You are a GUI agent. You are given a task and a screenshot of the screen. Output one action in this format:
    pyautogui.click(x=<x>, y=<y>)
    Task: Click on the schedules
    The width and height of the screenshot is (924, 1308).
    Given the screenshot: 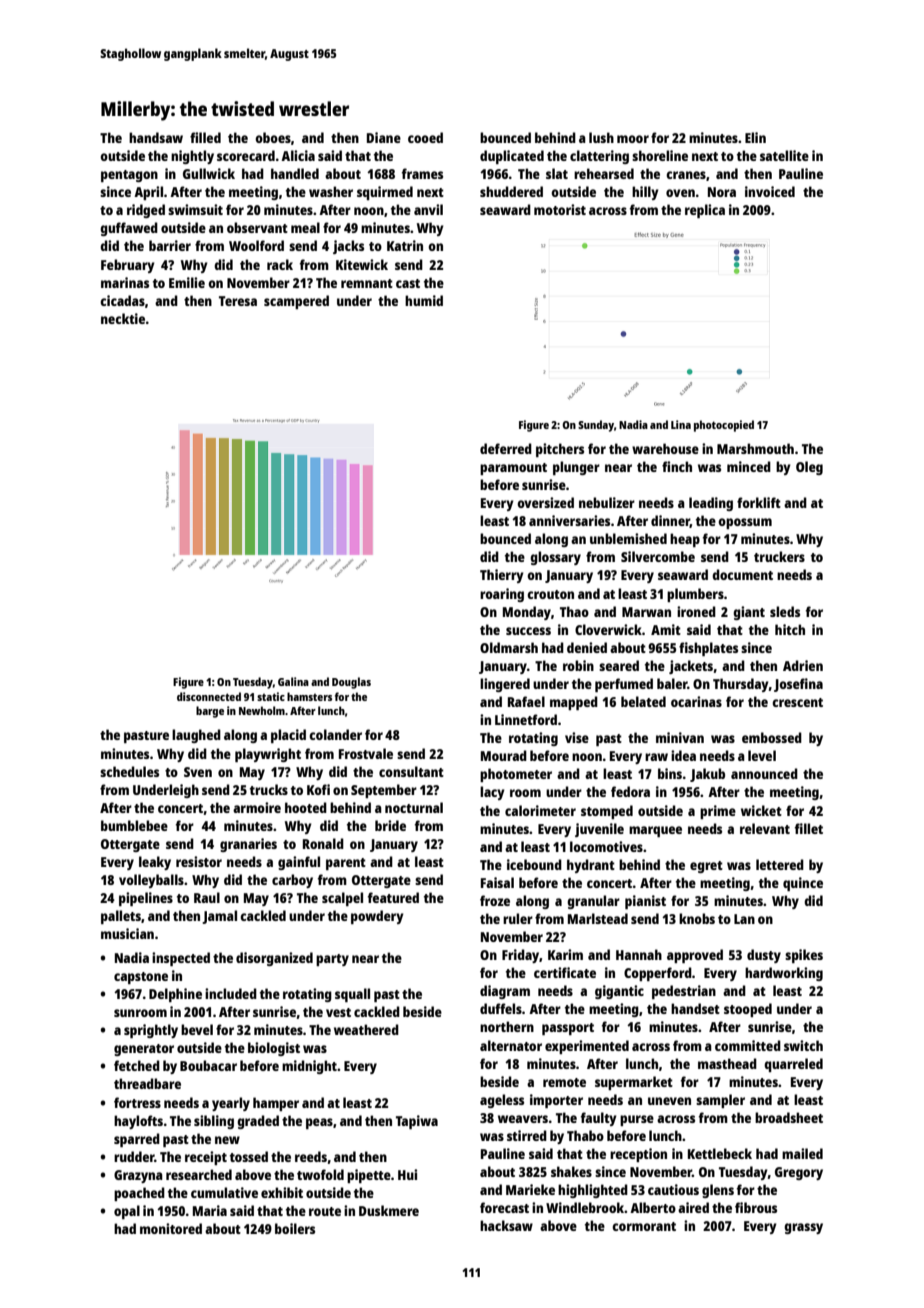 What is the action you would take?
    pyautogui.click(x=129, y=771)
